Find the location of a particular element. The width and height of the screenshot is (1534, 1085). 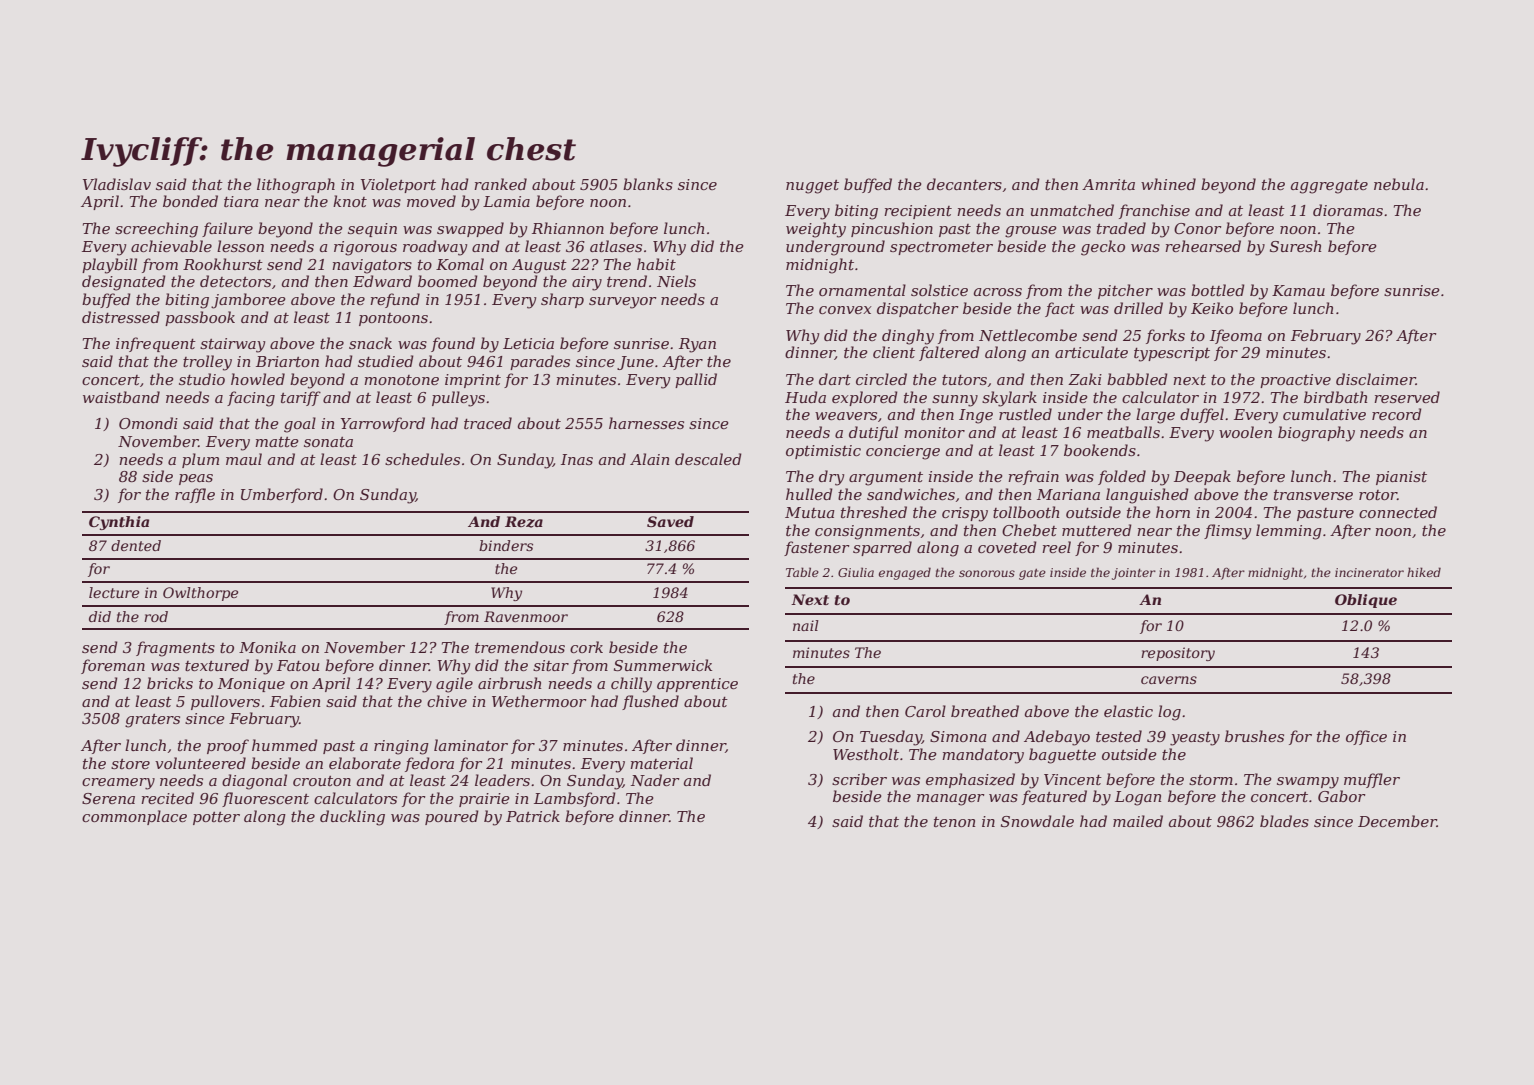

whined is located at coordinates (1168, 184).
